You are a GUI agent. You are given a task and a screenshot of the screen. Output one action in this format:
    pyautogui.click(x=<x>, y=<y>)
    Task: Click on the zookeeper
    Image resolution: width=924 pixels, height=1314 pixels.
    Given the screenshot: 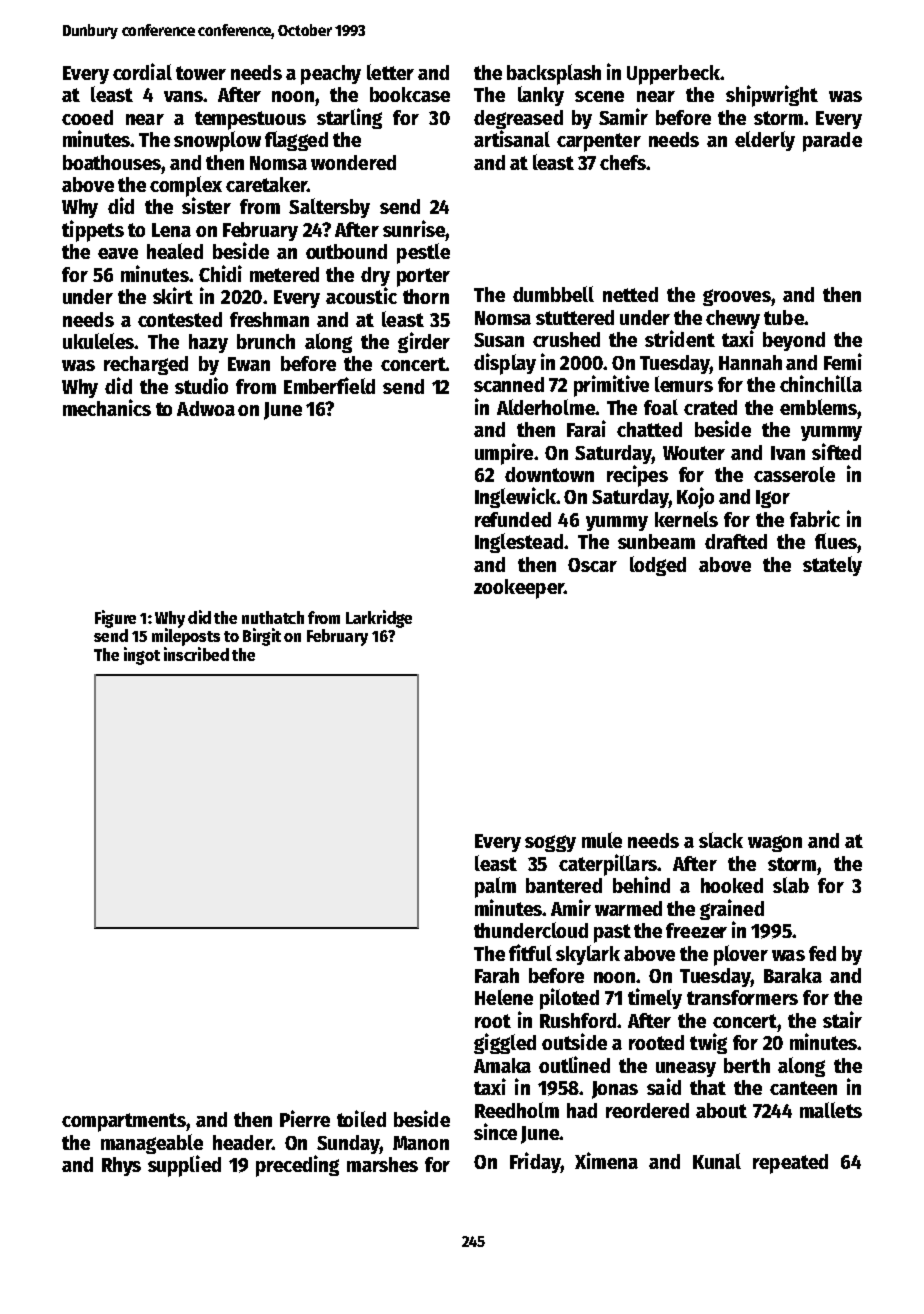 What is the action you would take?
    pyautogui.click(x=519, y=589)
